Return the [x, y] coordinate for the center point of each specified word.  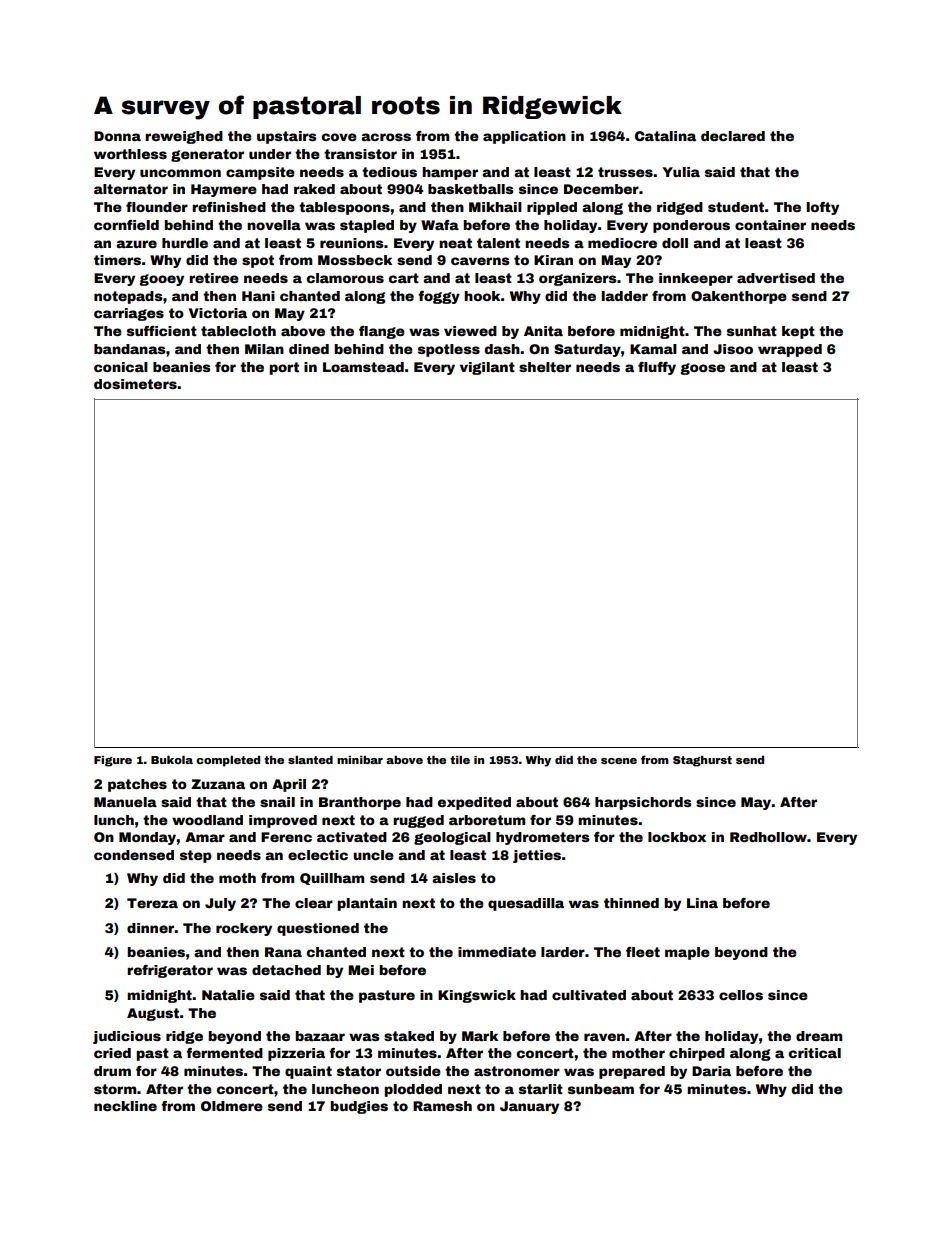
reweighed [184, 137]
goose [702, 369]
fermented [224, 1053]
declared [733, 136]
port [284, 368]
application [524, 137]
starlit [541, 1089]
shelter [545, 367]
